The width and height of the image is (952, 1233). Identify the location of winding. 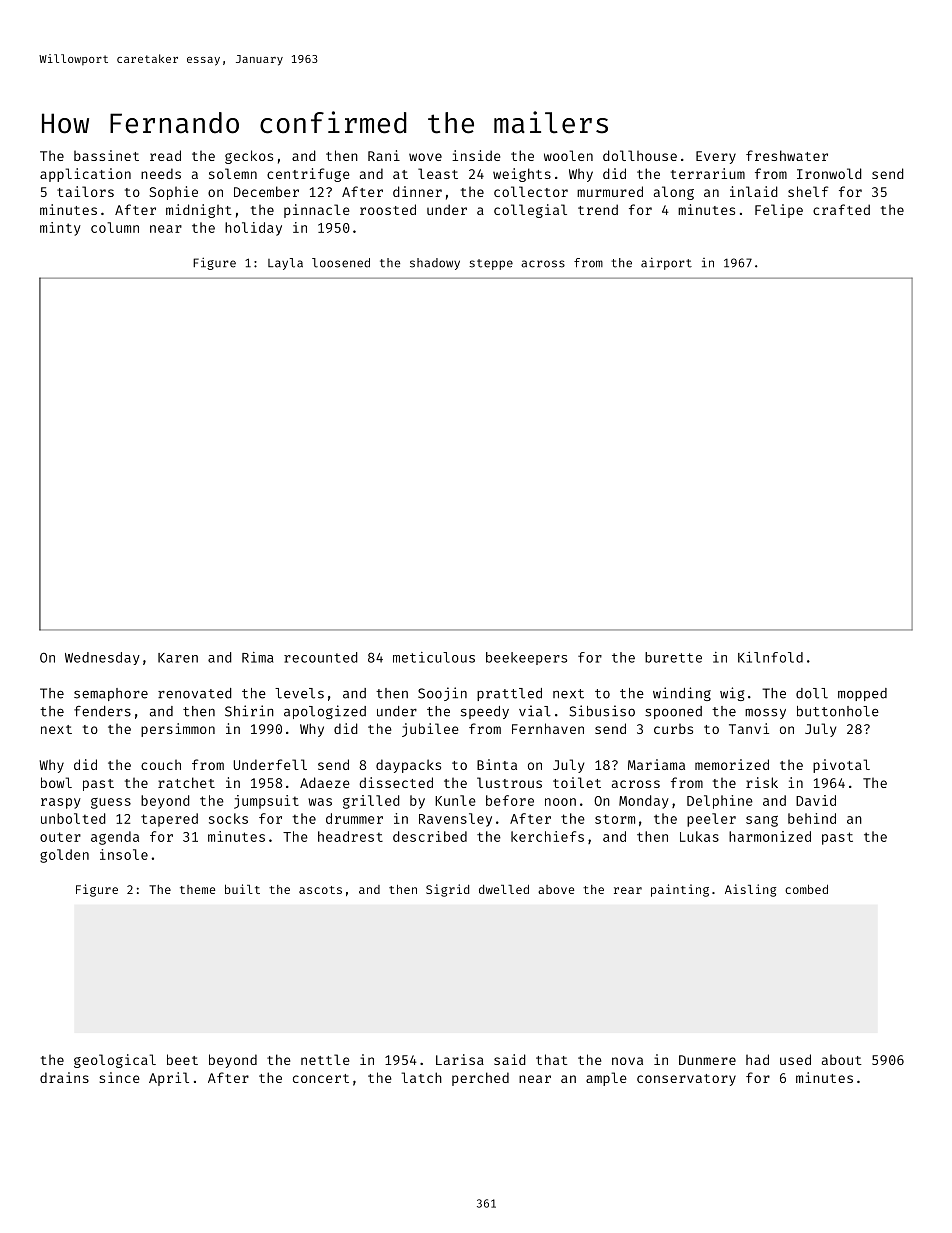
(682, 694).
